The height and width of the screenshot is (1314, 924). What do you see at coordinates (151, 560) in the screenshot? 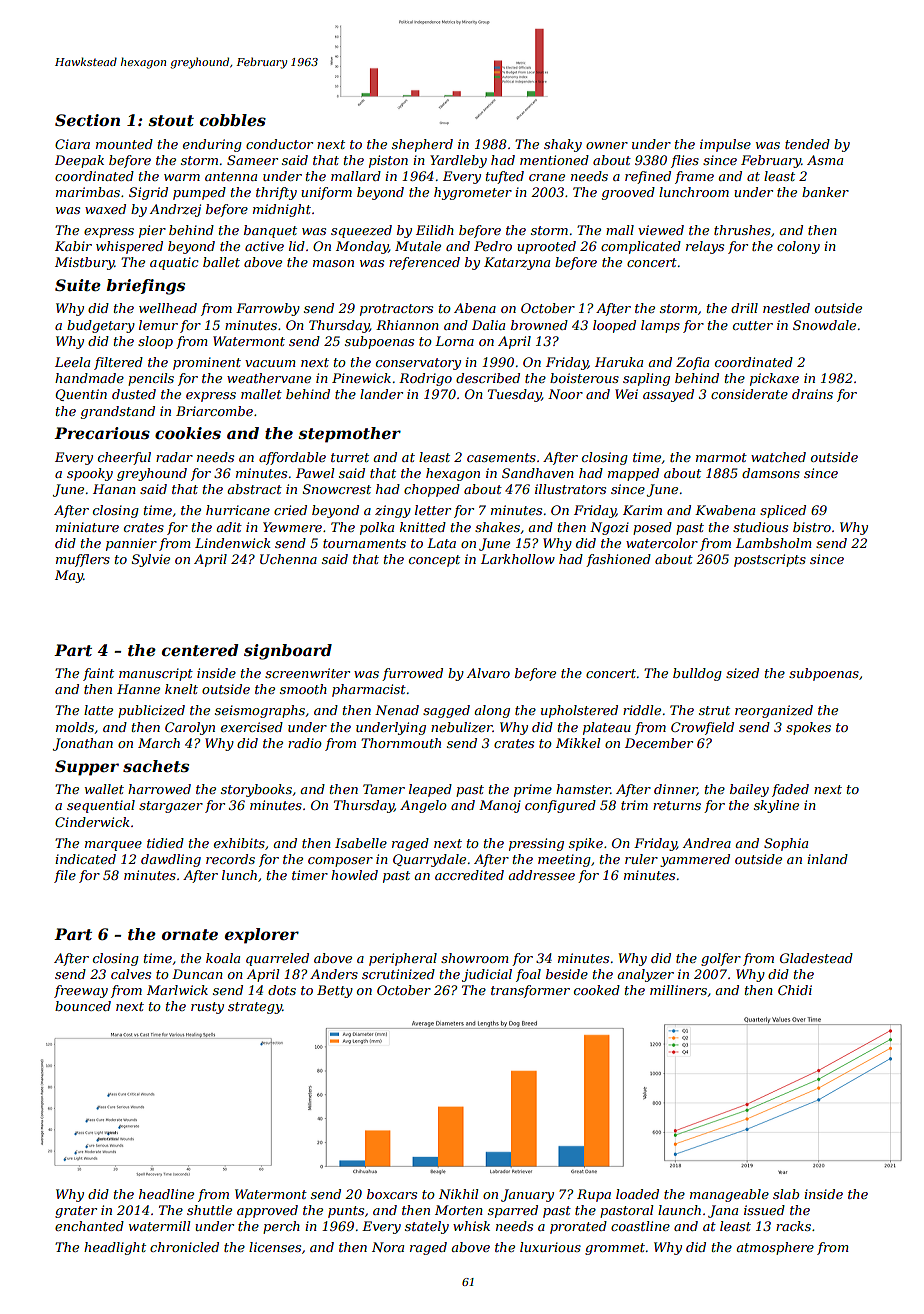
I see `Sylvie` at bounding box center [151, 560].
